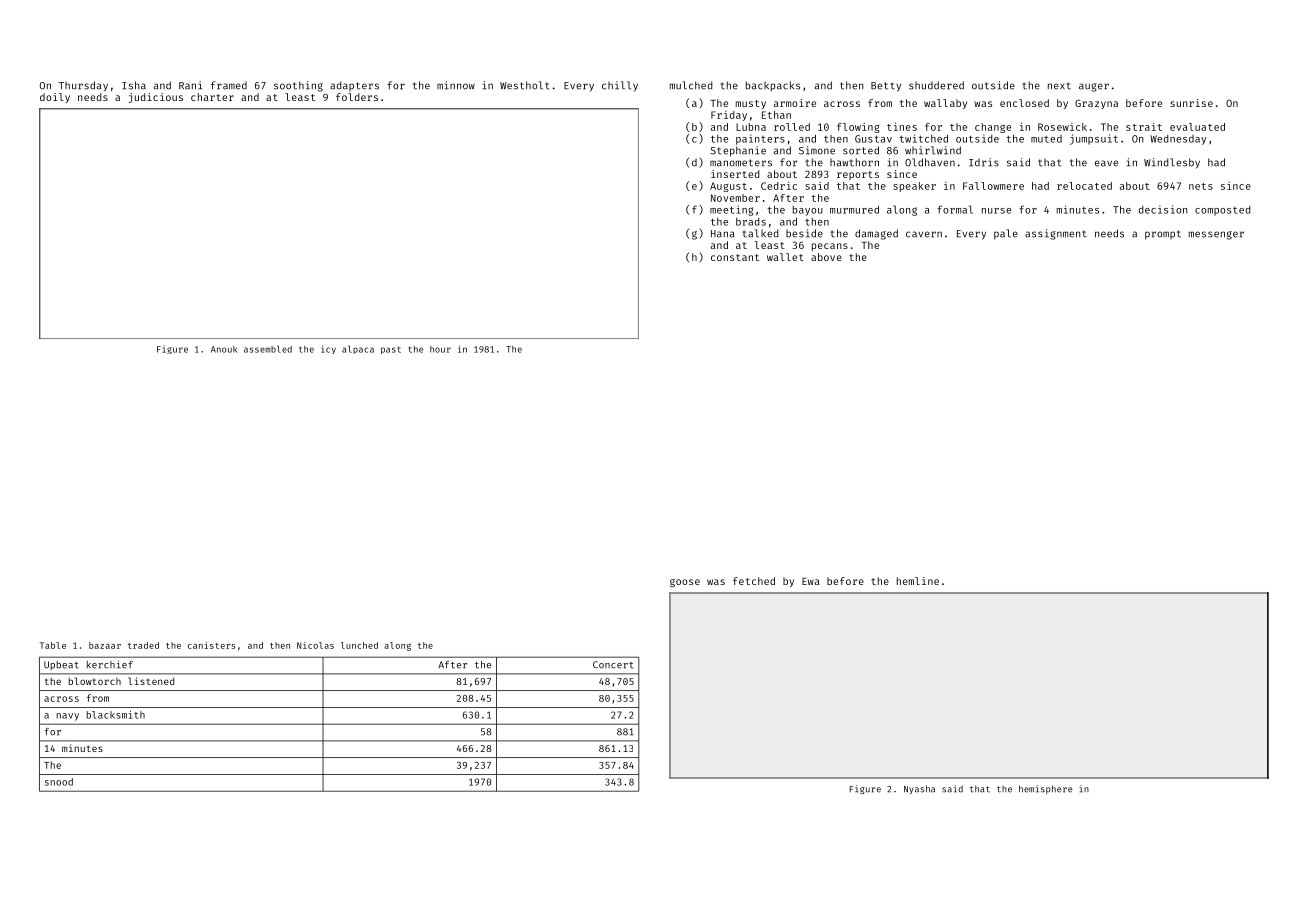 Image resolution: width=1308 pixels, height=924 pixels. I want to click on Nicolas, so click(315, 645).
